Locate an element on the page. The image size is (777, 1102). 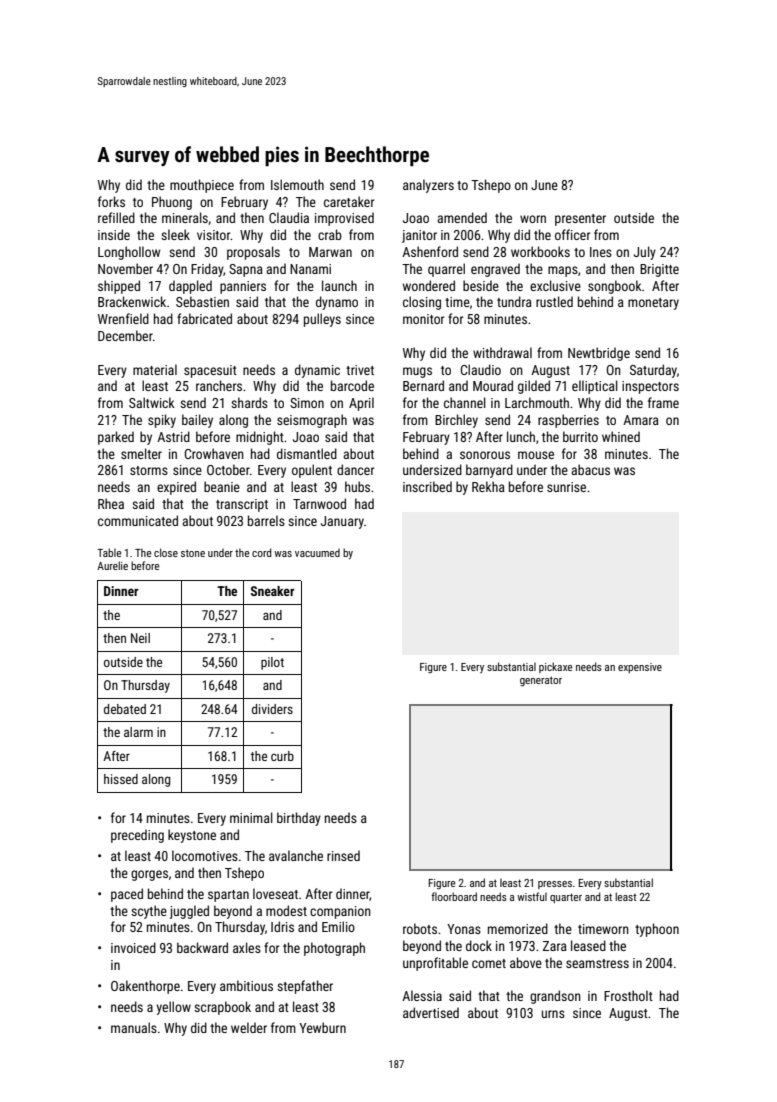
paced is located at coordinates (127, 895).
